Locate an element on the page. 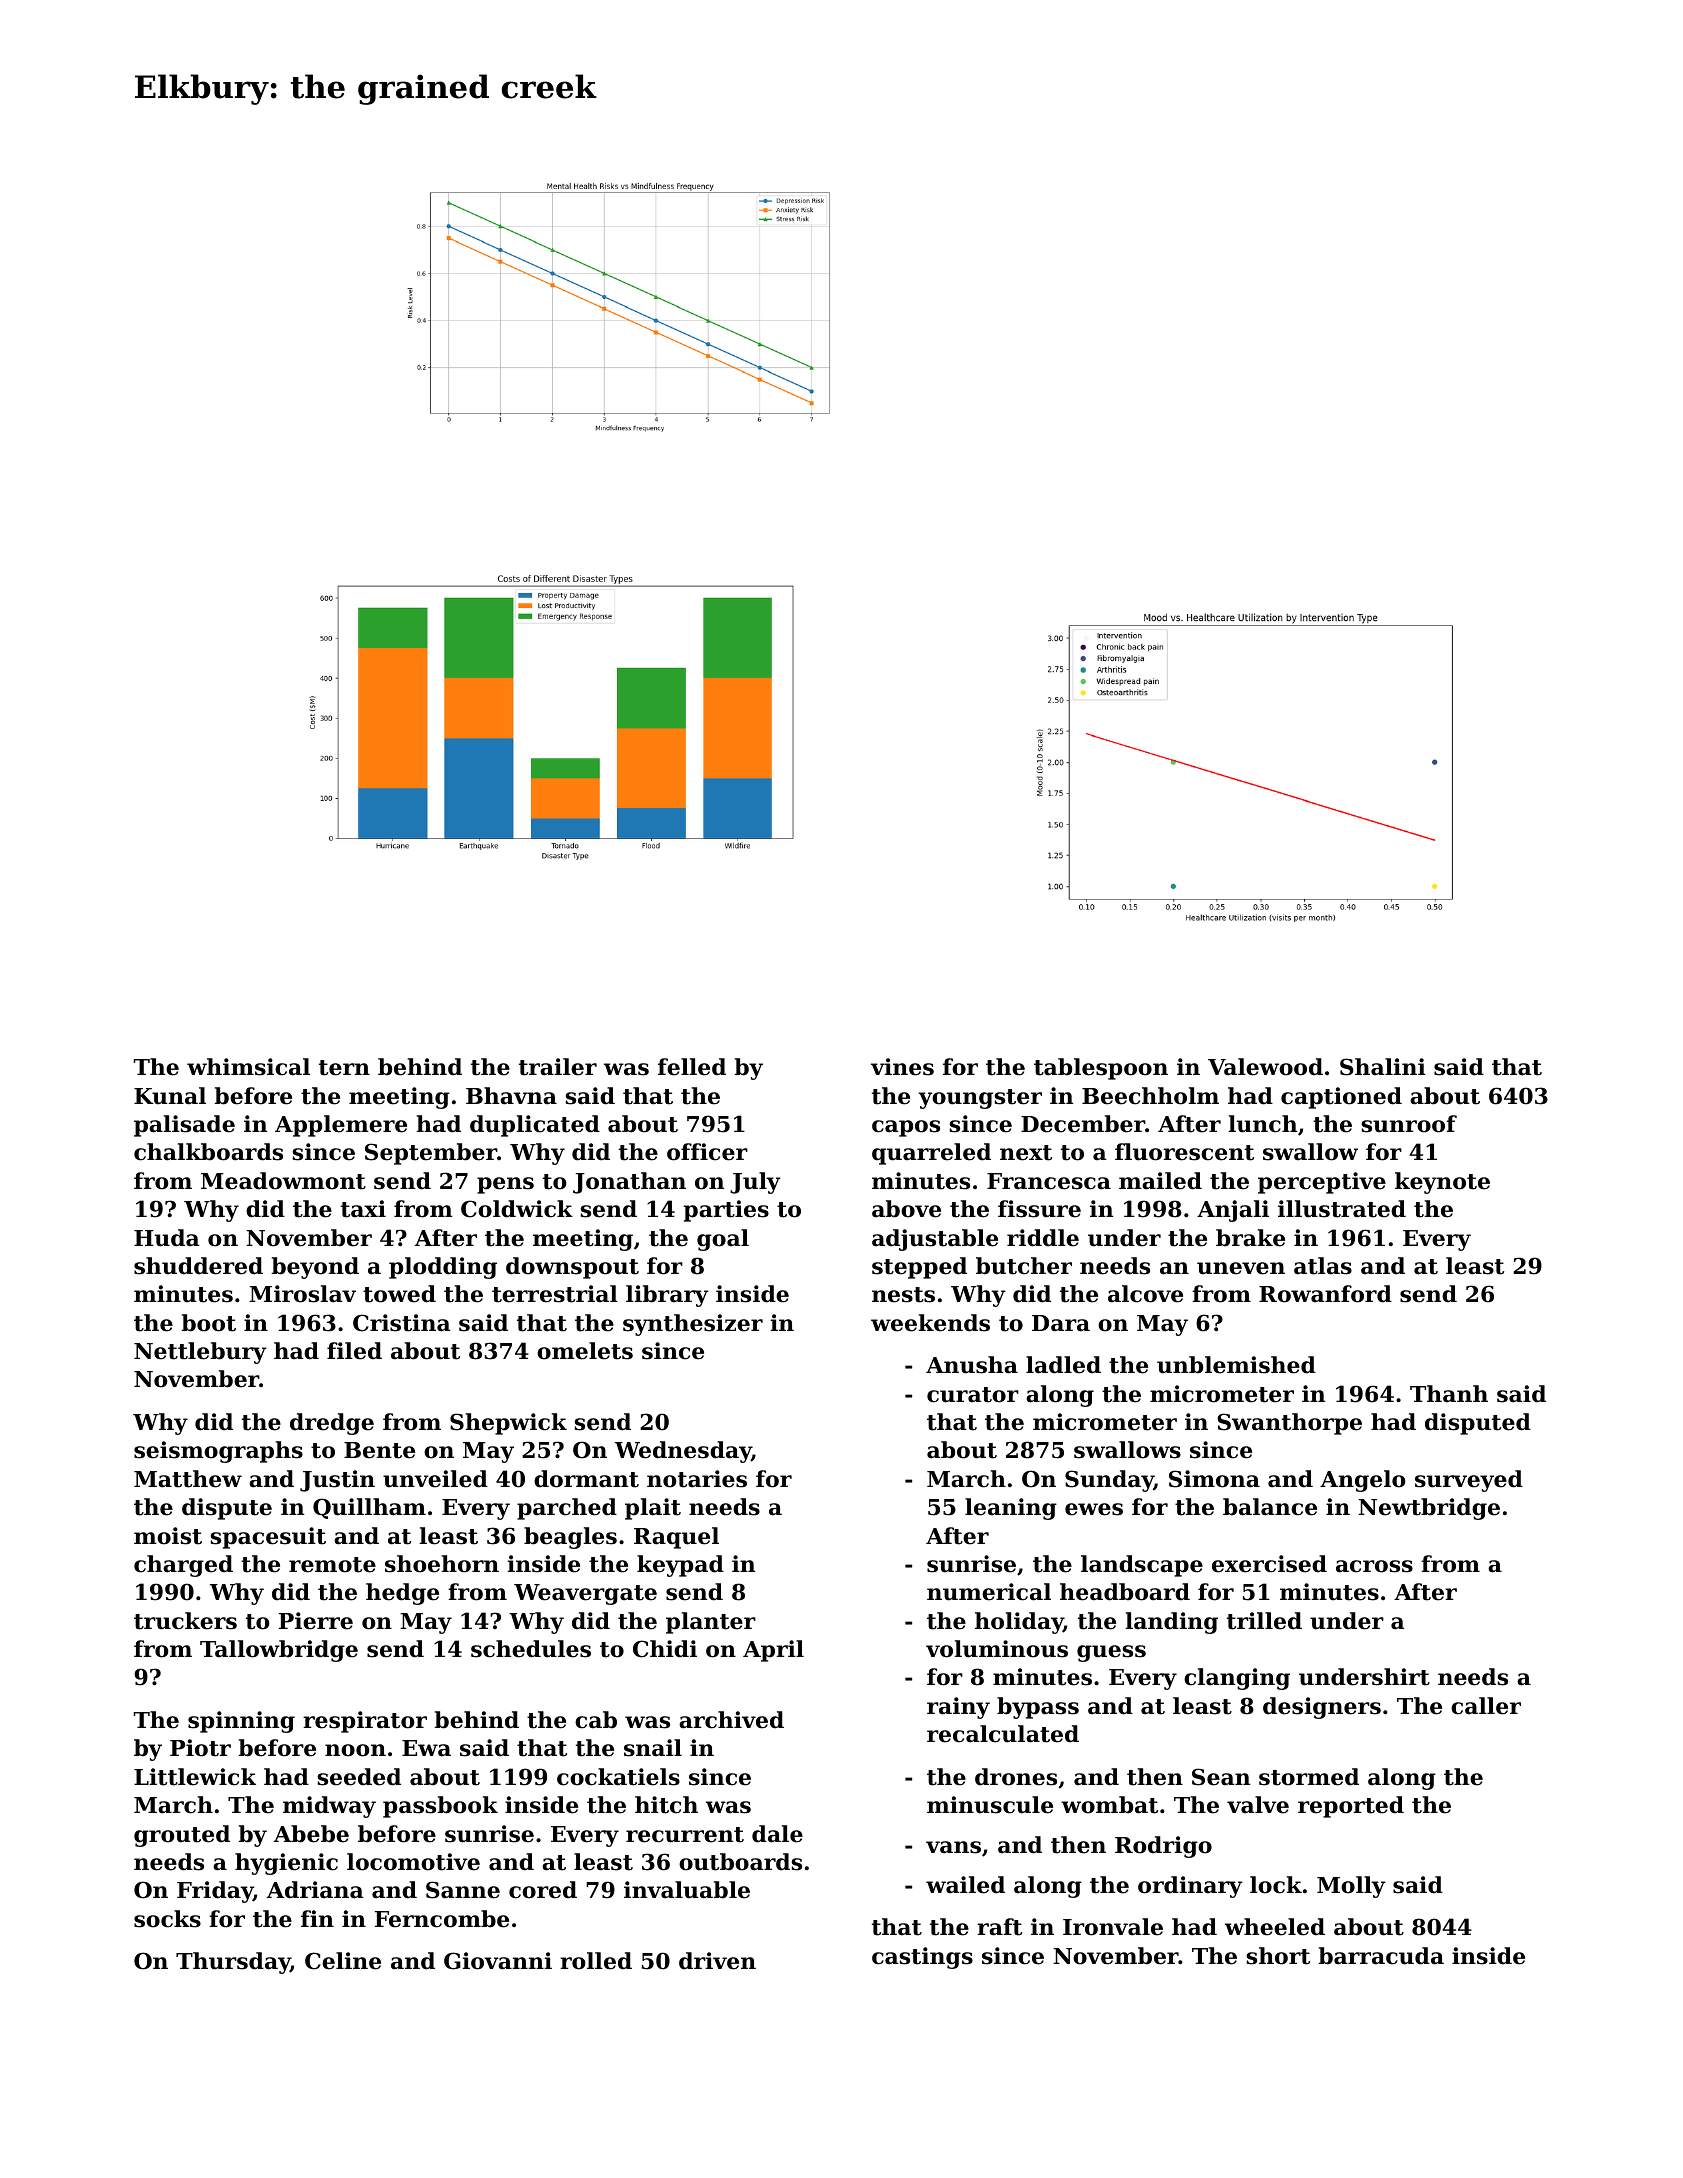 The width and height of the image is (1683, 2178). Chidi is located at coordinates (665, 1649).
